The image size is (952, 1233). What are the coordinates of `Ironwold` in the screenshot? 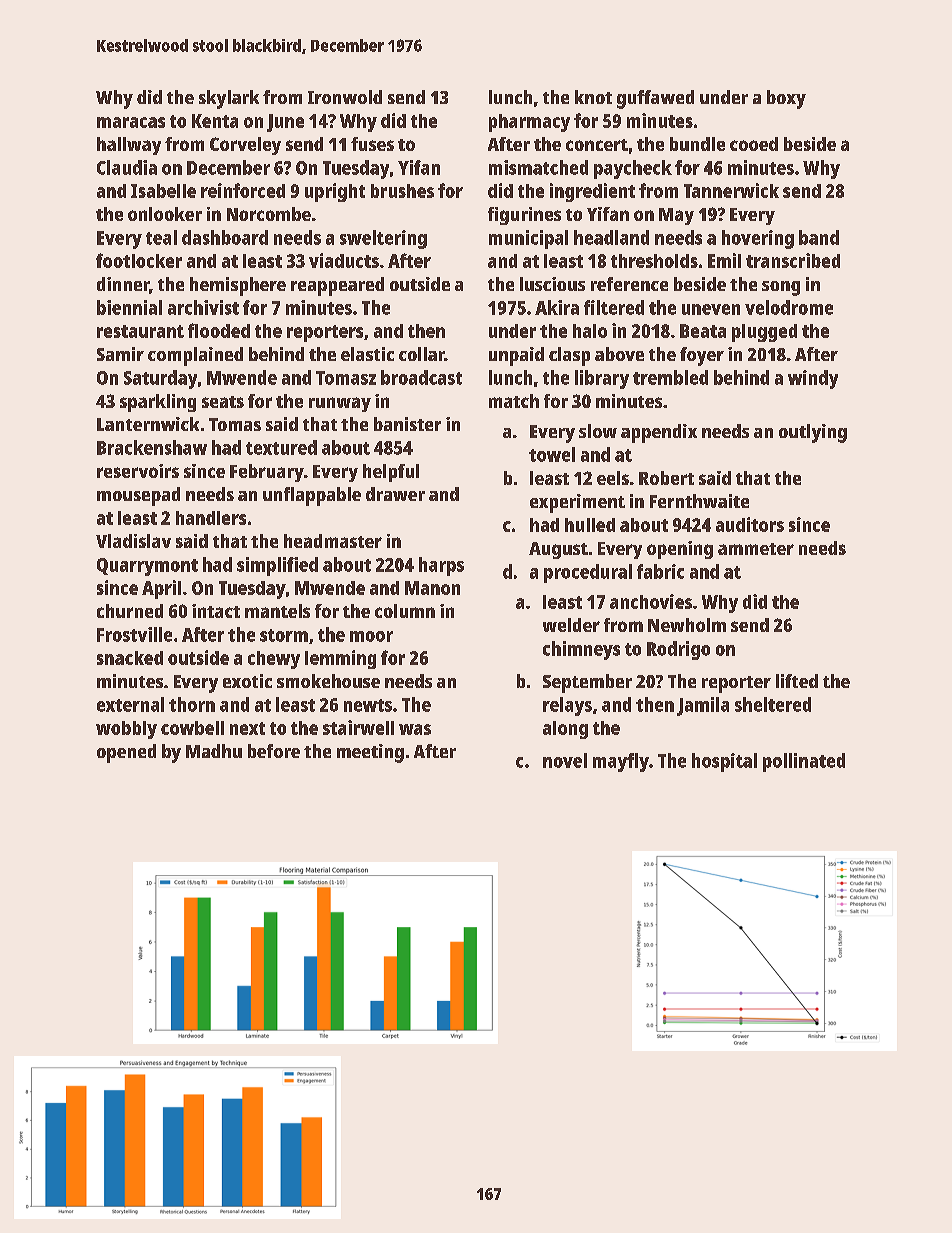 It's located at (345, 97).
